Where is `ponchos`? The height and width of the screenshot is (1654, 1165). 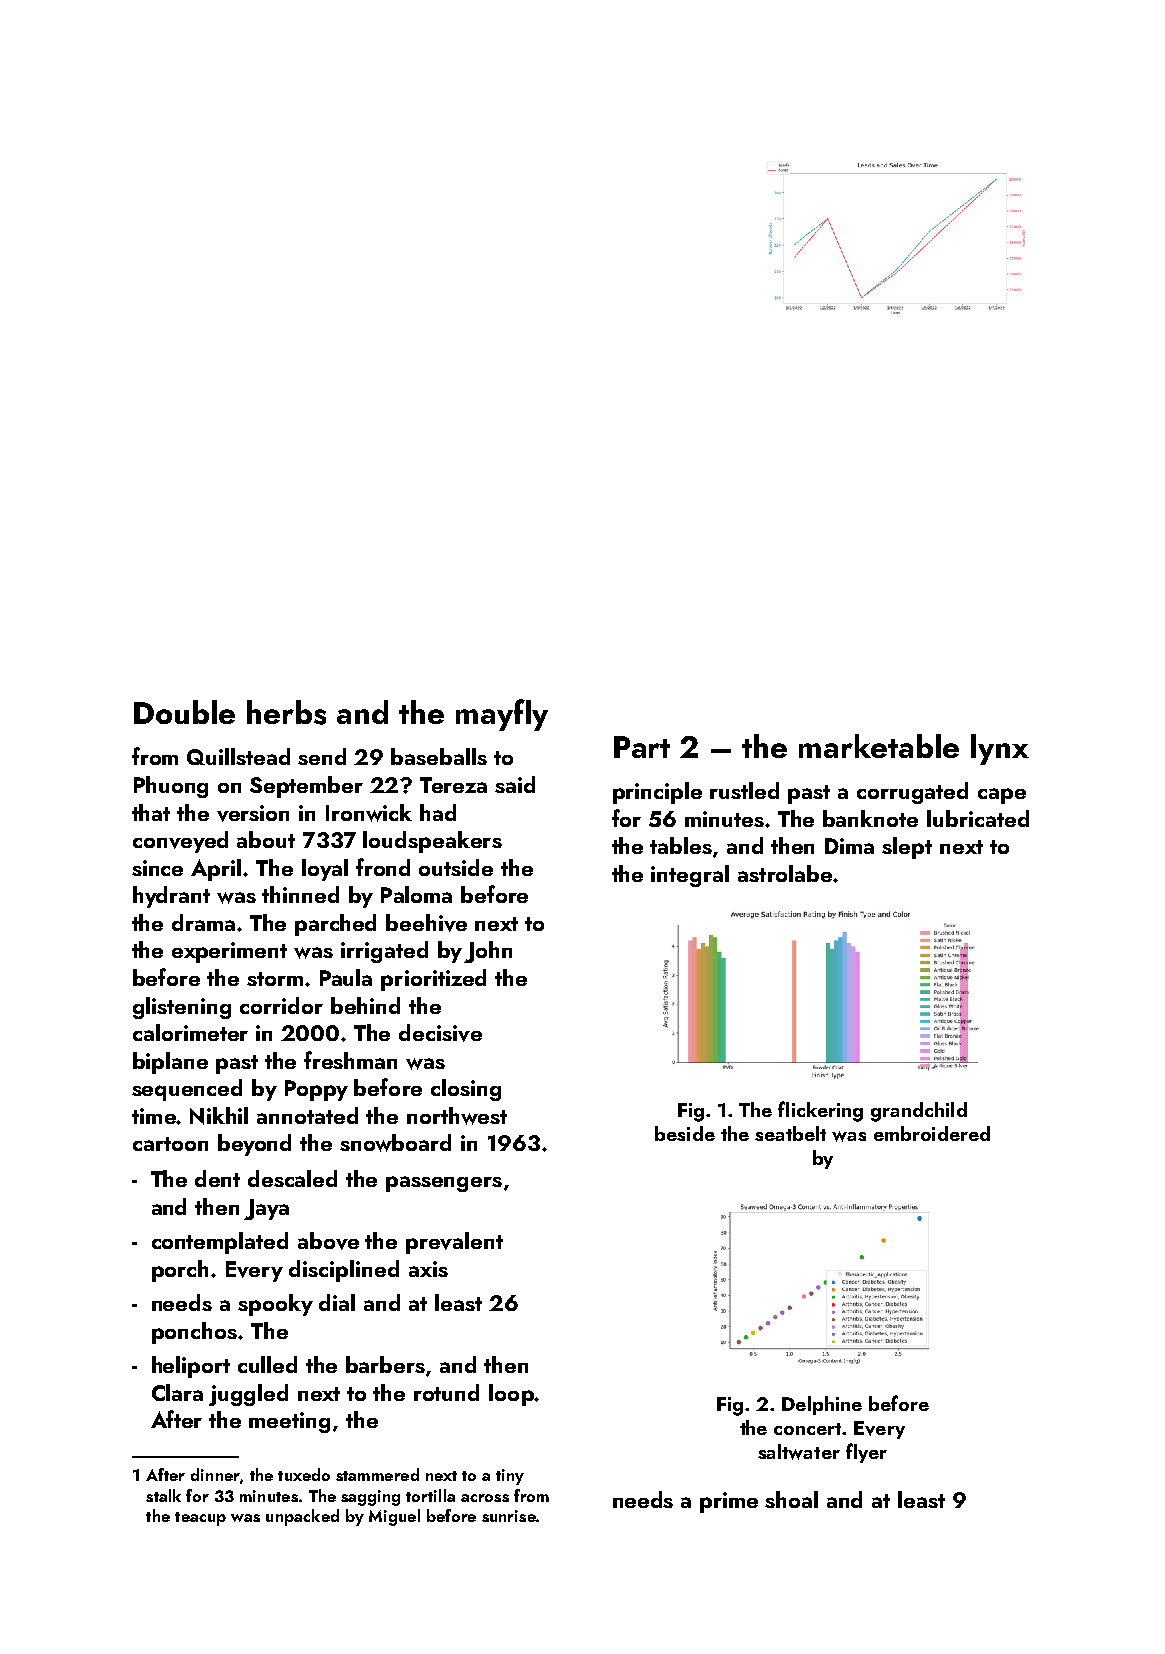 ponchos is located at coordinates (194, 1333).
